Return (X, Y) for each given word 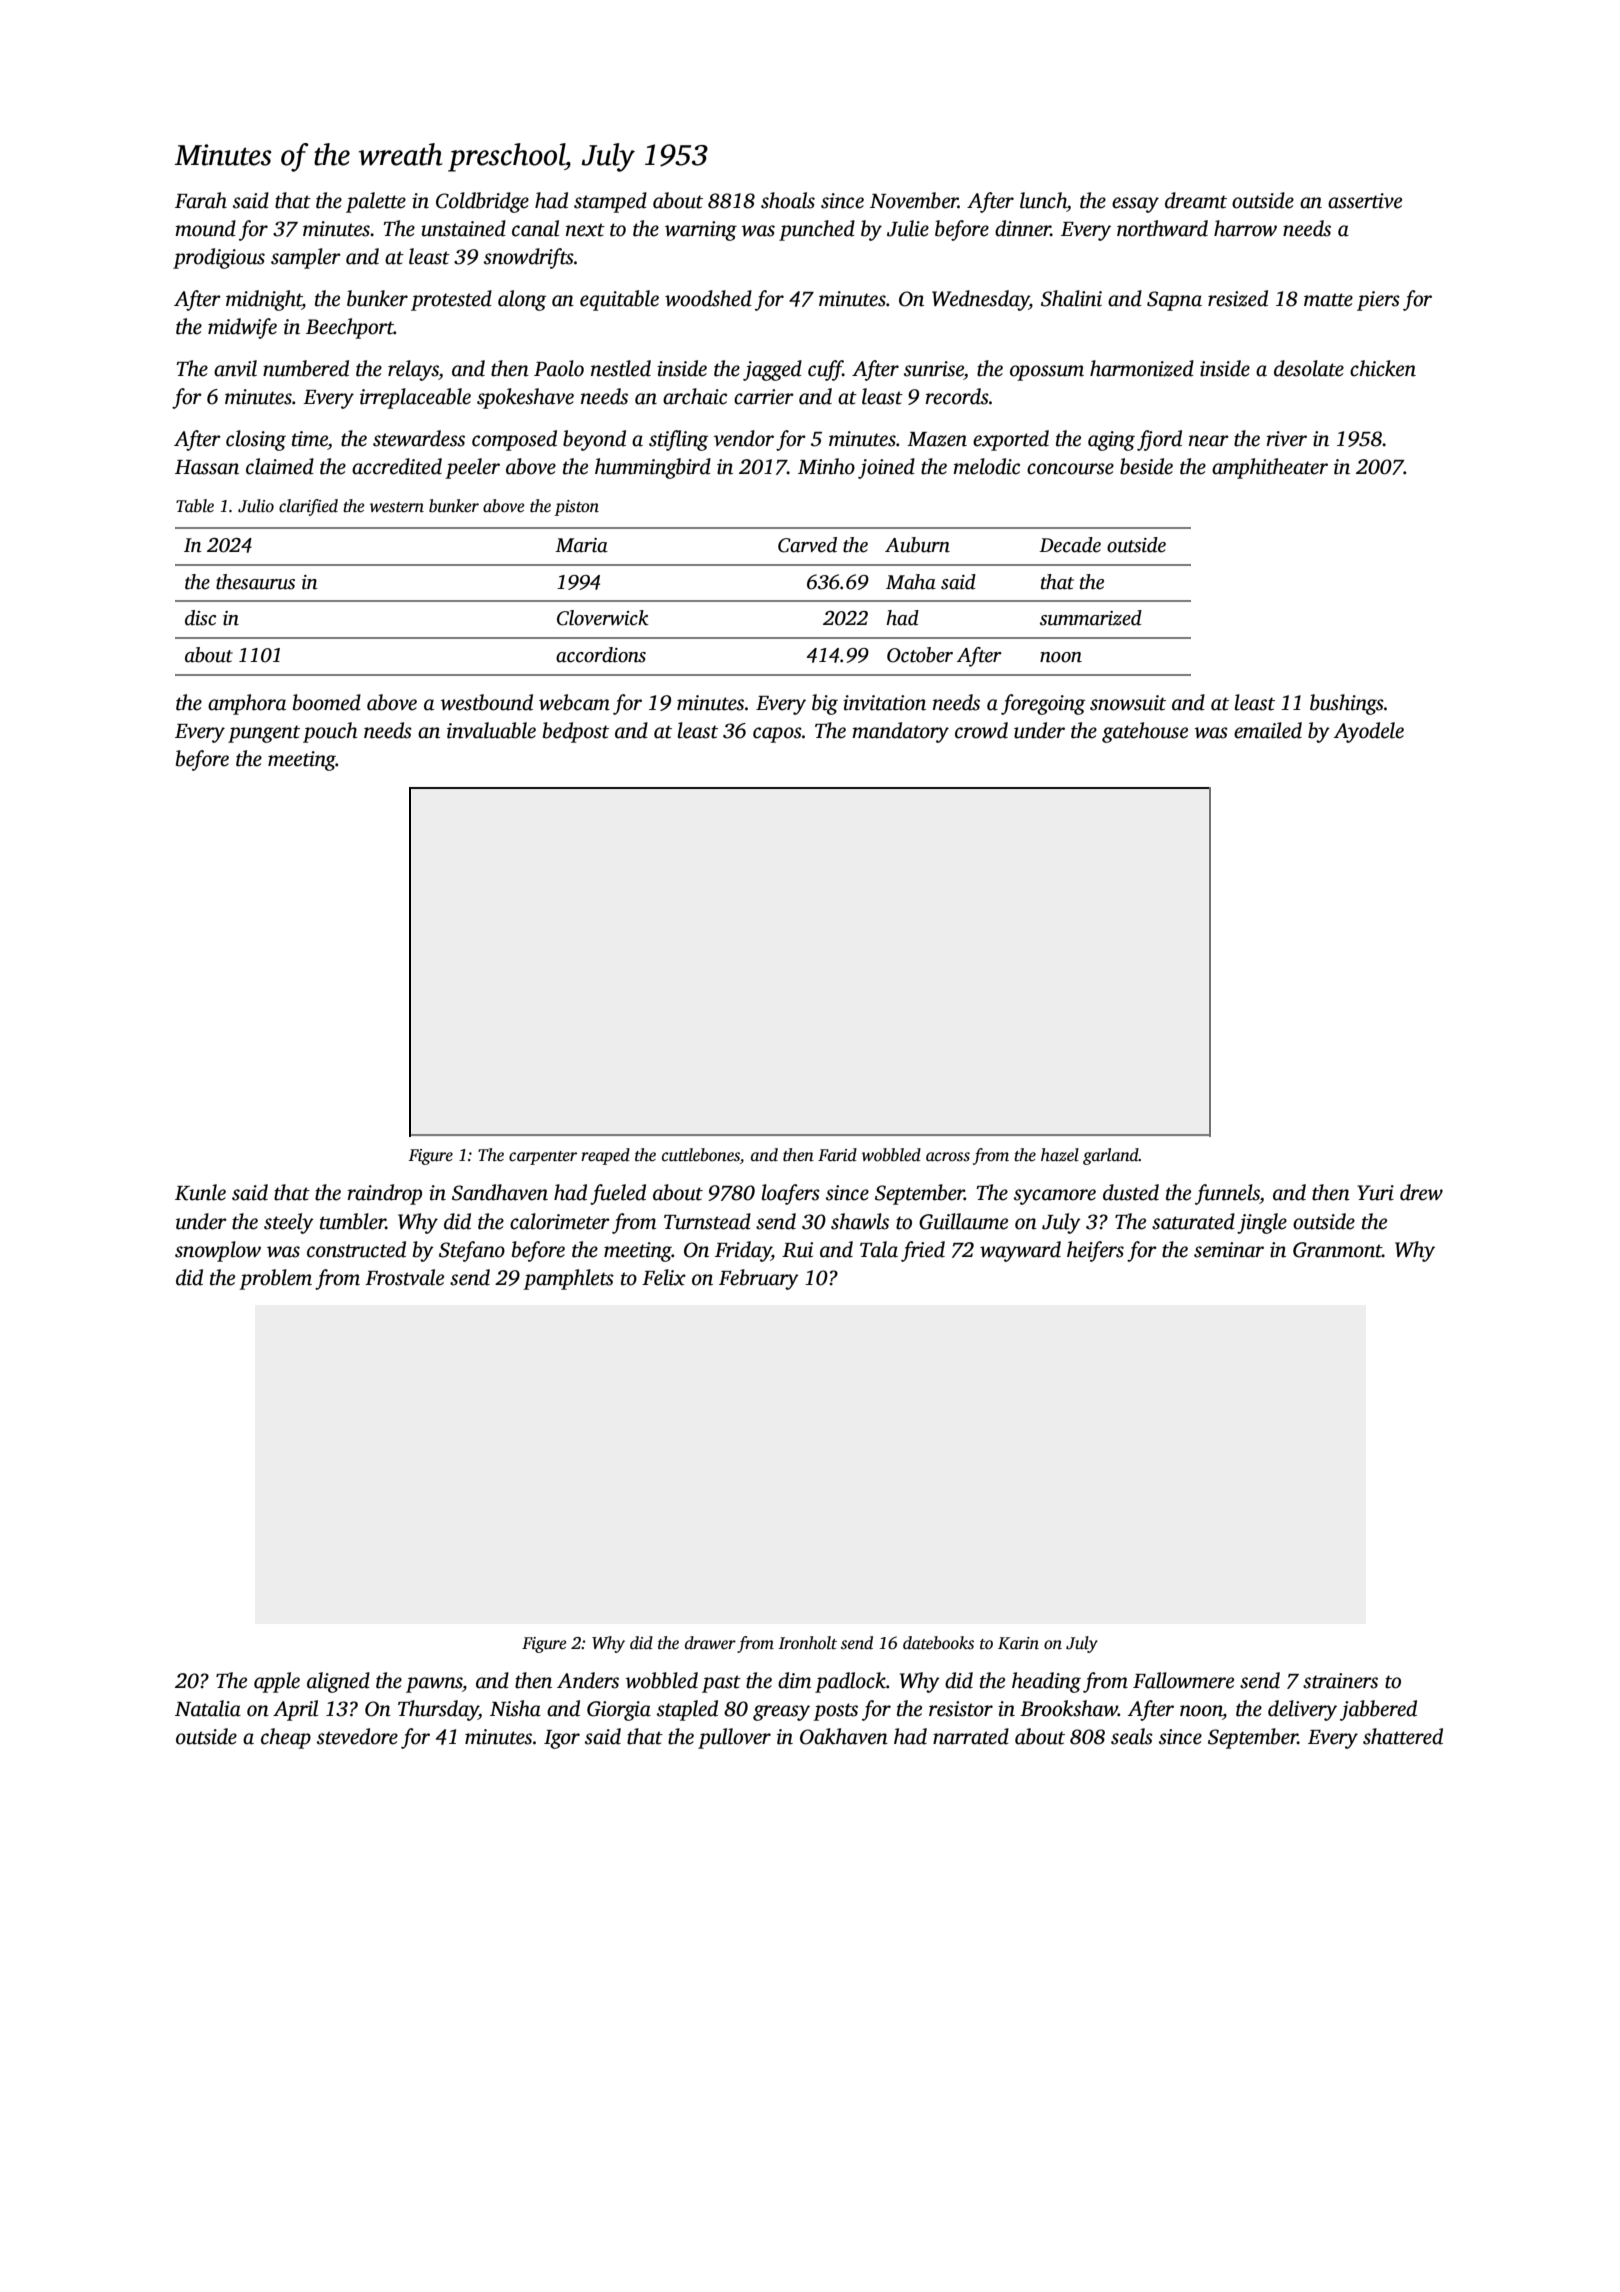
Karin (1018, 1643)
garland (1111, 1156)
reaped (605, 1156)
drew (1421, 1192)
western (397, 507)
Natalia (208, 1708)
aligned (338, 1682)
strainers (1340, 1681)
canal (535, 228)
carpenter (543, 1158)
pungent (264, 734)
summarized (1091, 618)
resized (1238, 298)
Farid (837, 1154)
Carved (807, 545)
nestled (621, 368)
